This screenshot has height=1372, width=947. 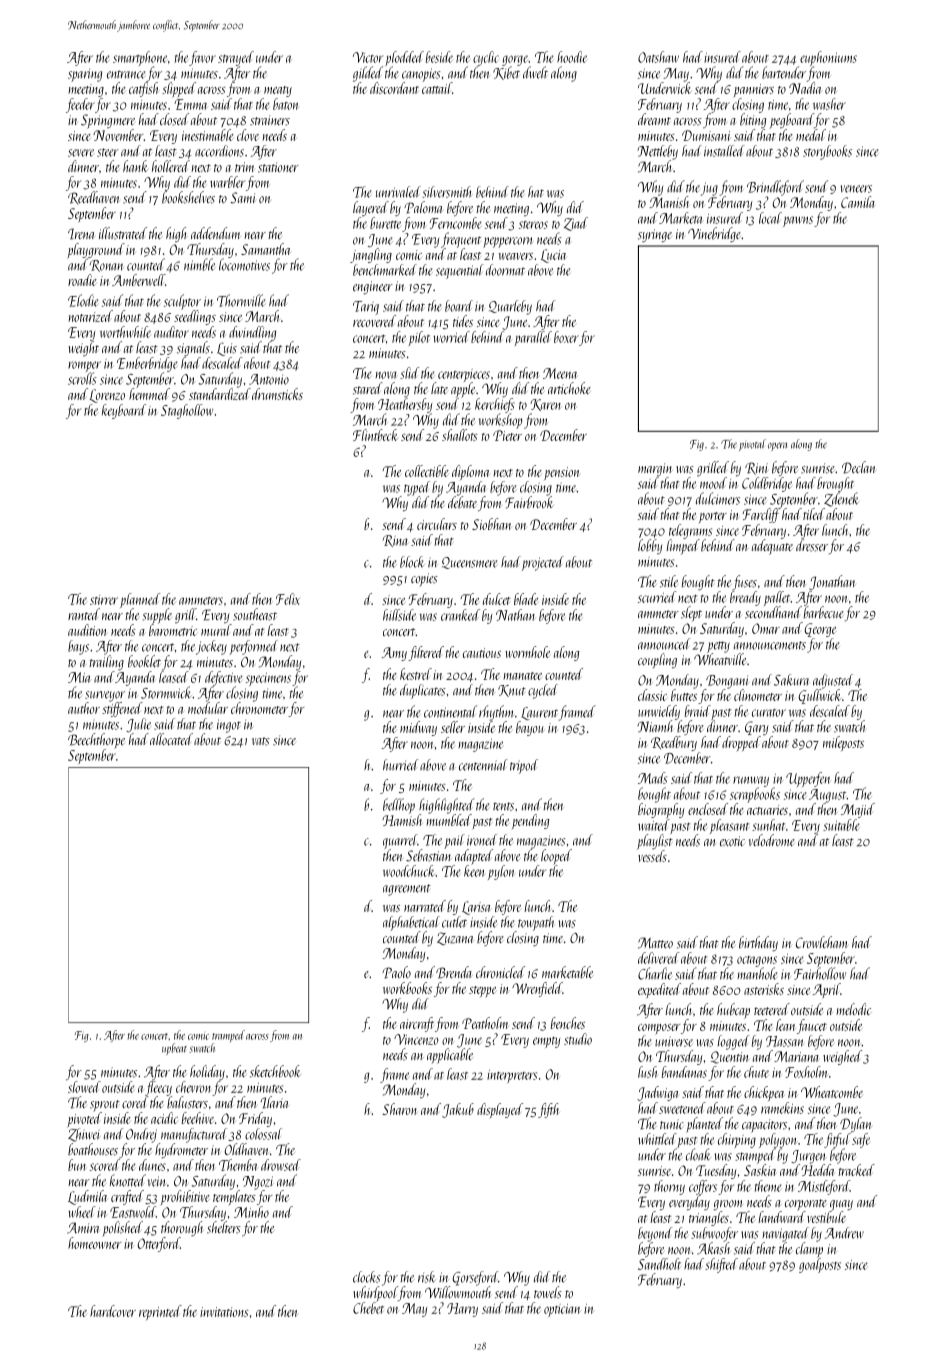 I want to click on fuses, so click(x=744, y=582).
